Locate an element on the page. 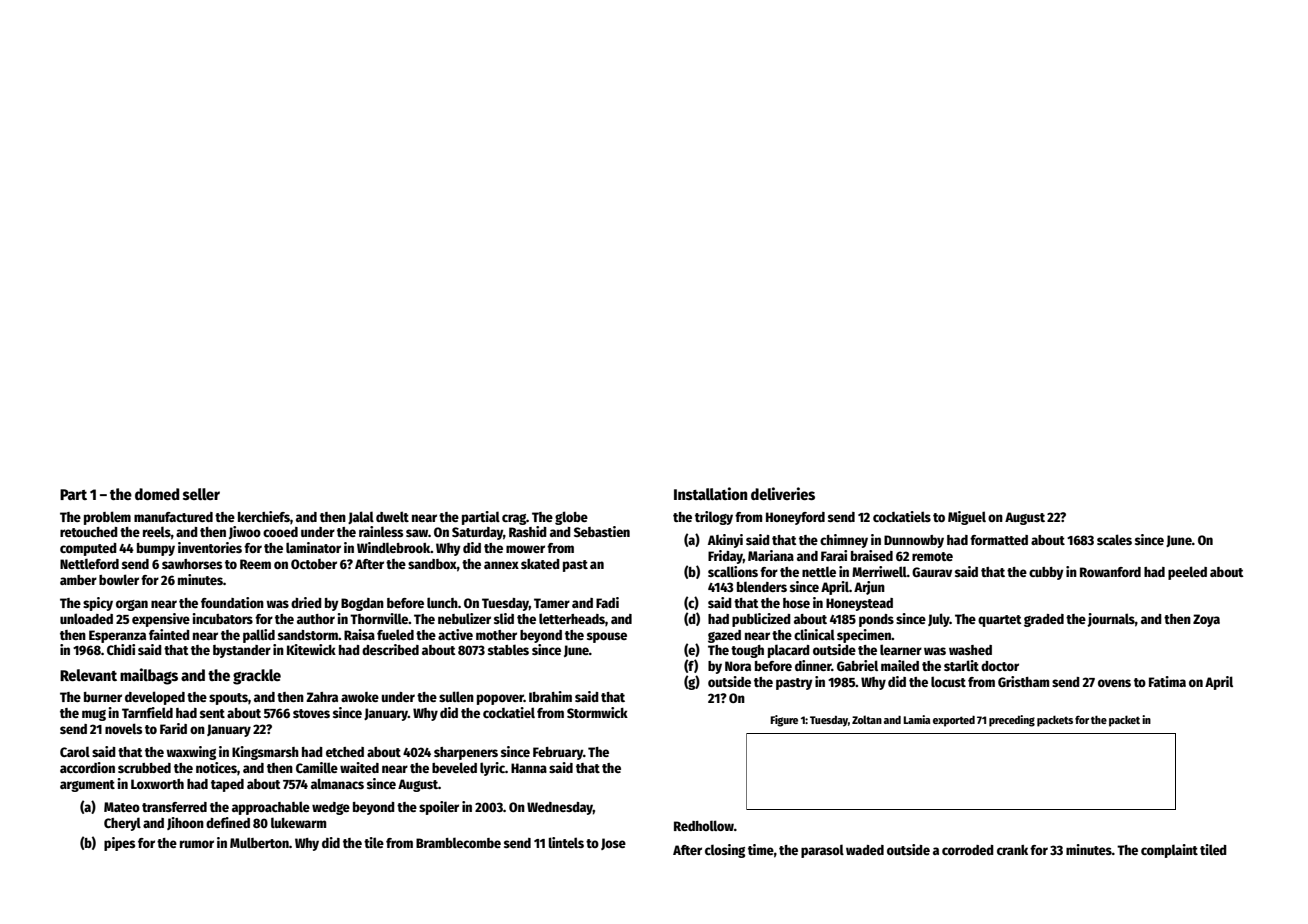 The image size is (1308, 924). letterheads is located at coordinates (572, 618).
